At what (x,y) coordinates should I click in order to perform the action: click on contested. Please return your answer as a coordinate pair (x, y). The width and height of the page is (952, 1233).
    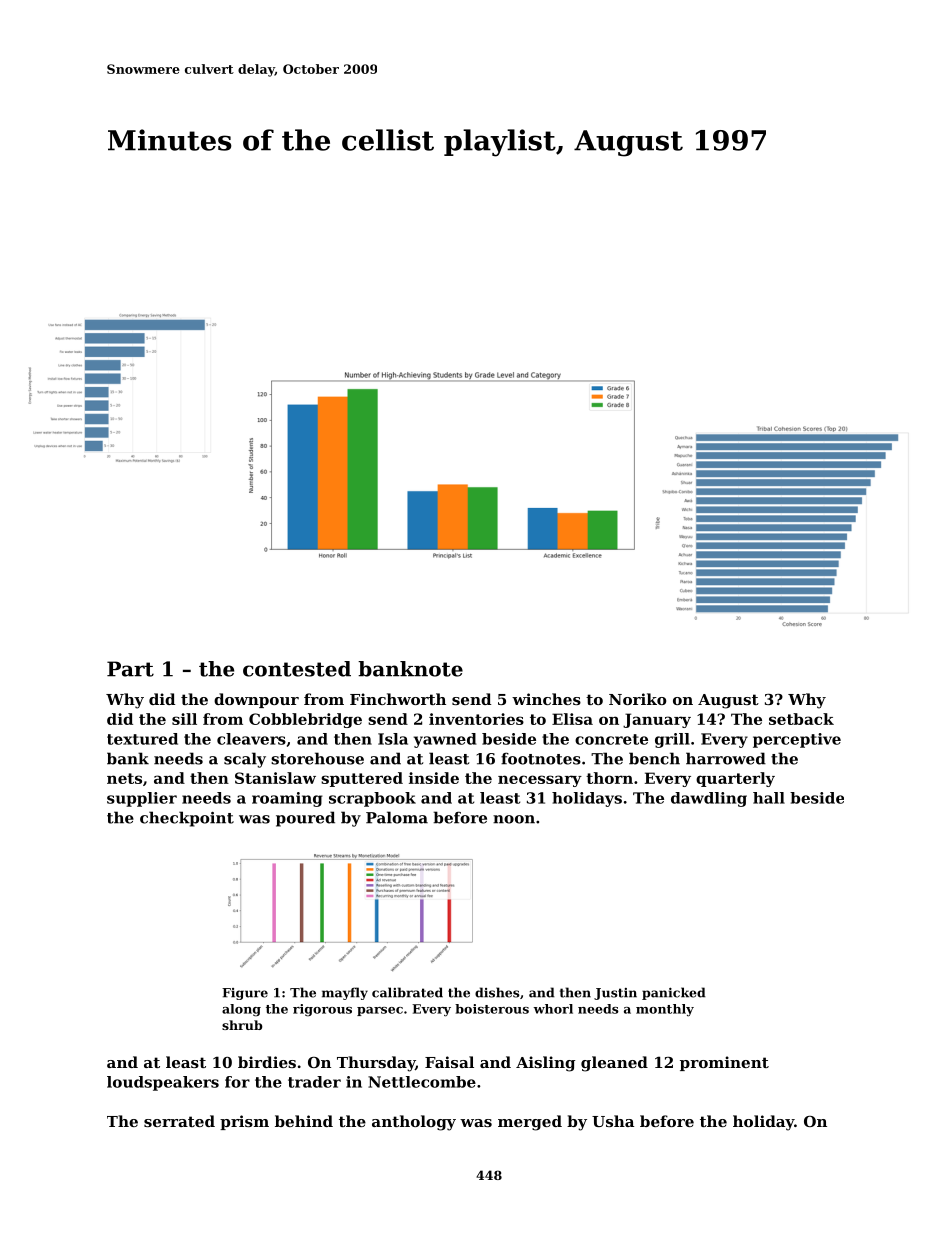
    Looking at the image, I should click on (297, 669).
